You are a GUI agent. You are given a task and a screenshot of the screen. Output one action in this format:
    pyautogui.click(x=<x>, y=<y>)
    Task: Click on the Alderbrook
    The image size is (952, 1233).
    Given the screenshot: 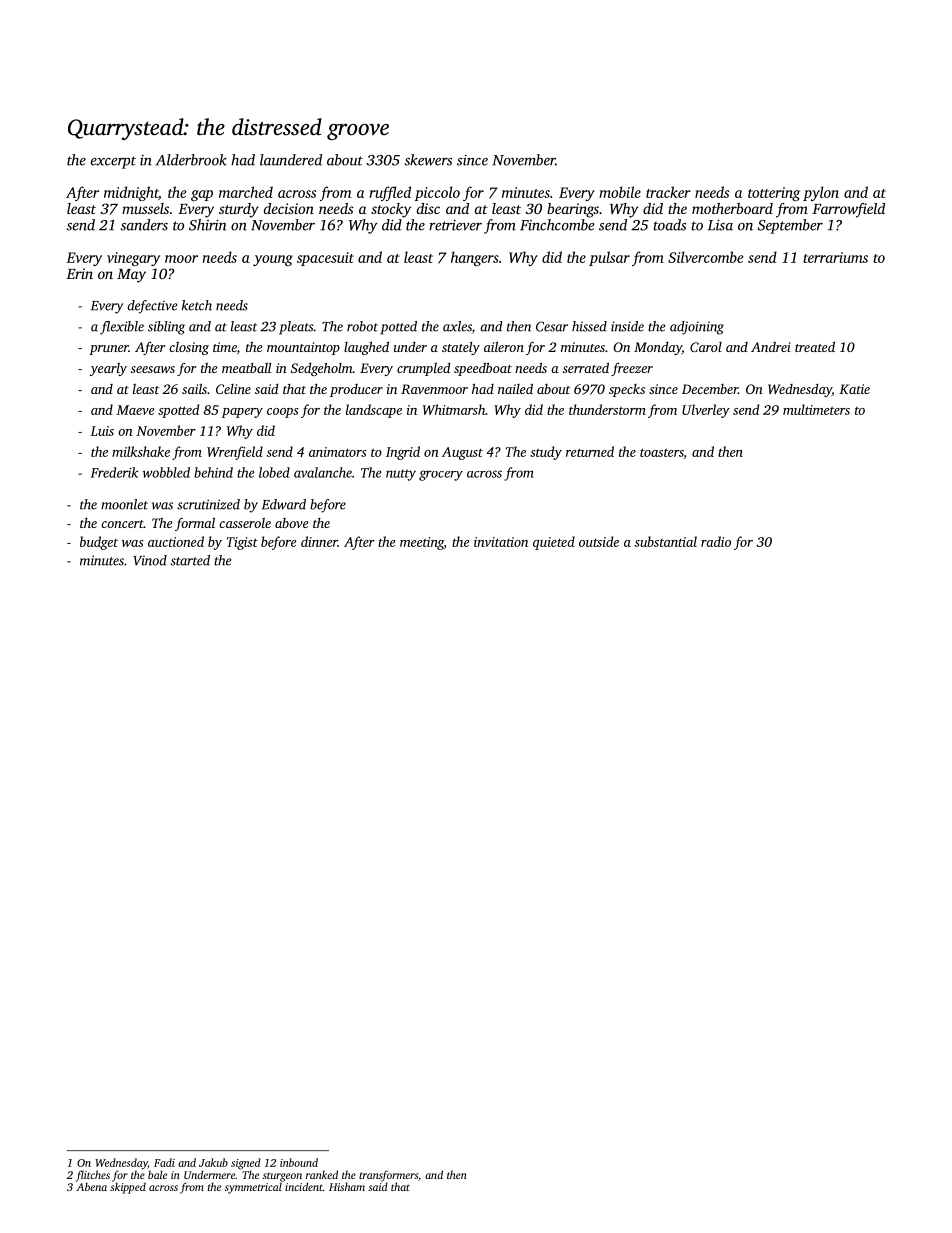 What is the action you would take?
    pyautogui.click(x=191, y=160)
